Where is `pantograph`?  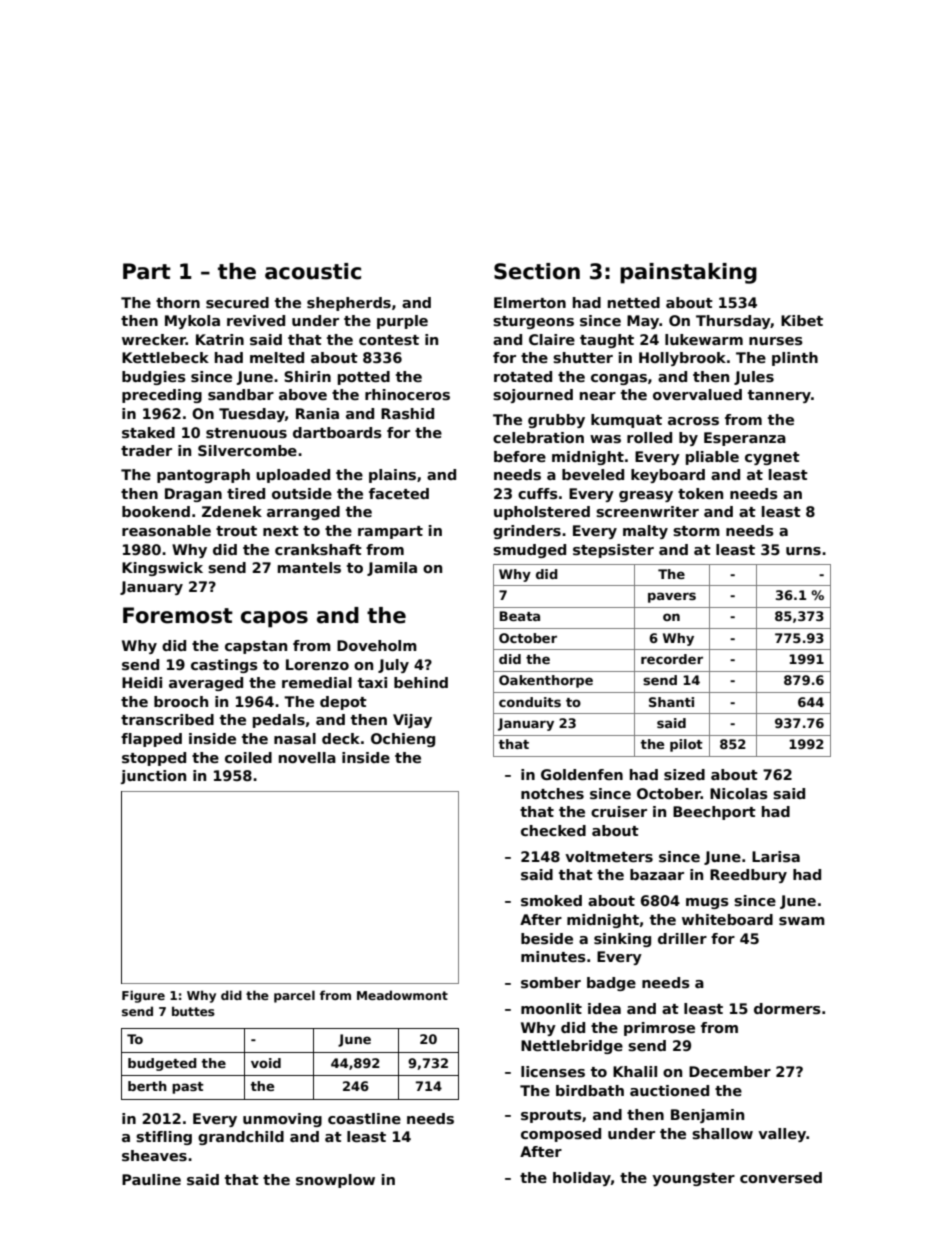
pantograph is located at coordinates (203, 476).
